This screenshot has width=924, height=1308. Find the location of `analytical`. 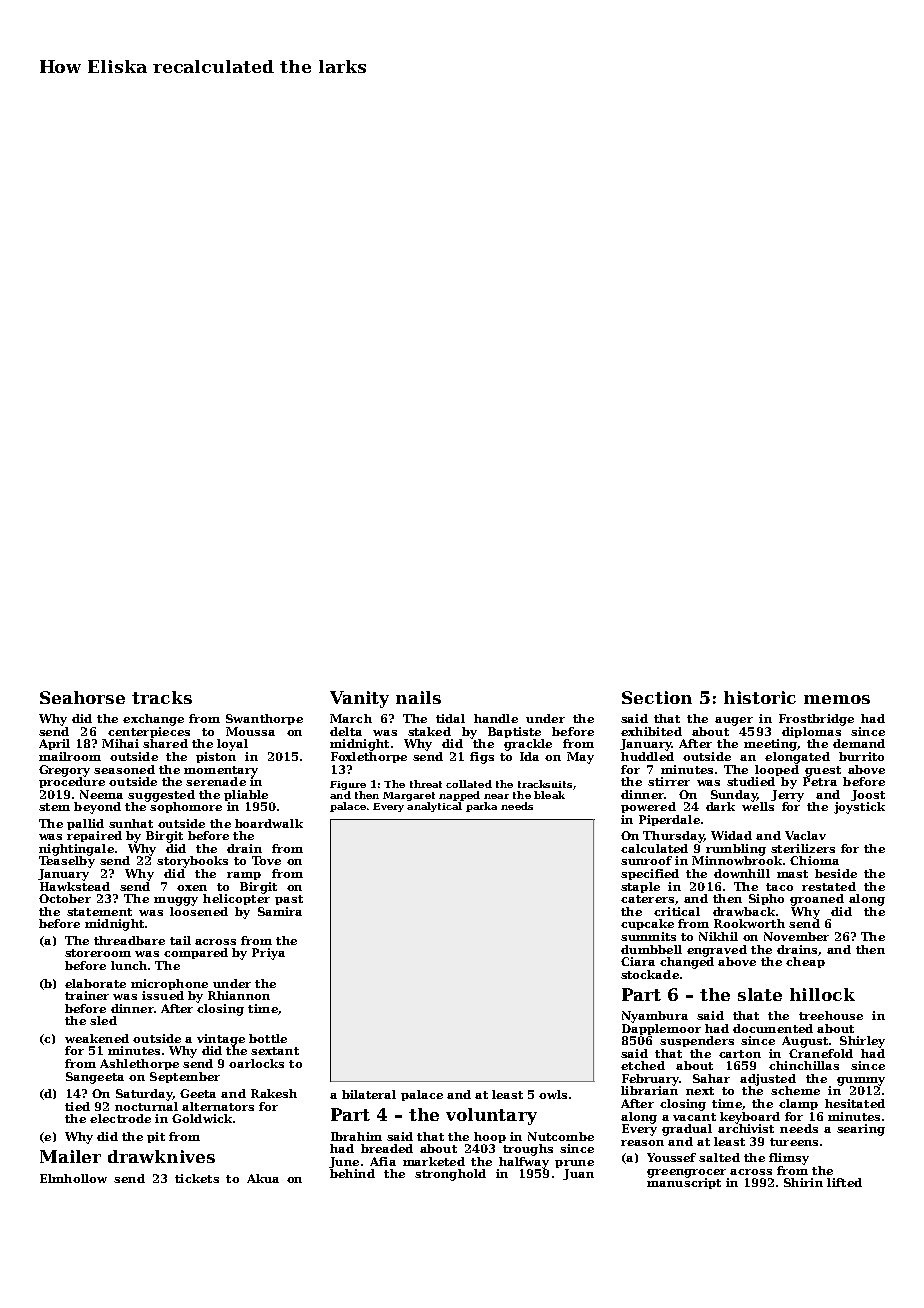

analytical is located at coordinates (434, 807).
